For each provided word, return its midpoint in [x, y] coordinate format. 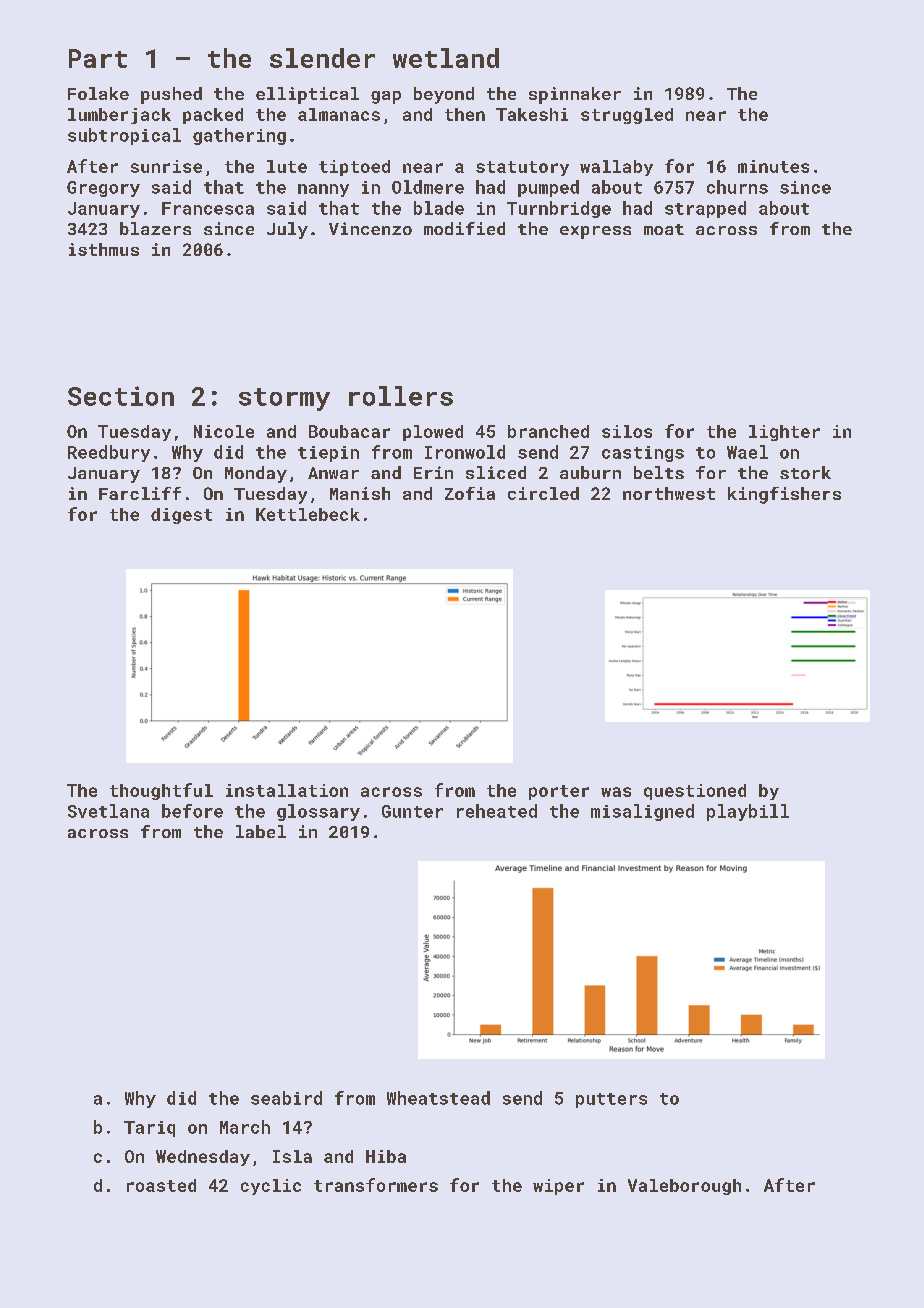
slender [322, 58]
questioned [695, 792]
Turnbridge [559, 209]
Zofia [470, 493]
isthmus [104, 249]
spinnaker [575, 95]
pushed [171, 95]
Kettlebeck [308, 514]
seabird [286, 1098]
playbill [748, 812]
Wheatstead [438, 1098]
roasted [161, 1185]
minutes [773, 166]
